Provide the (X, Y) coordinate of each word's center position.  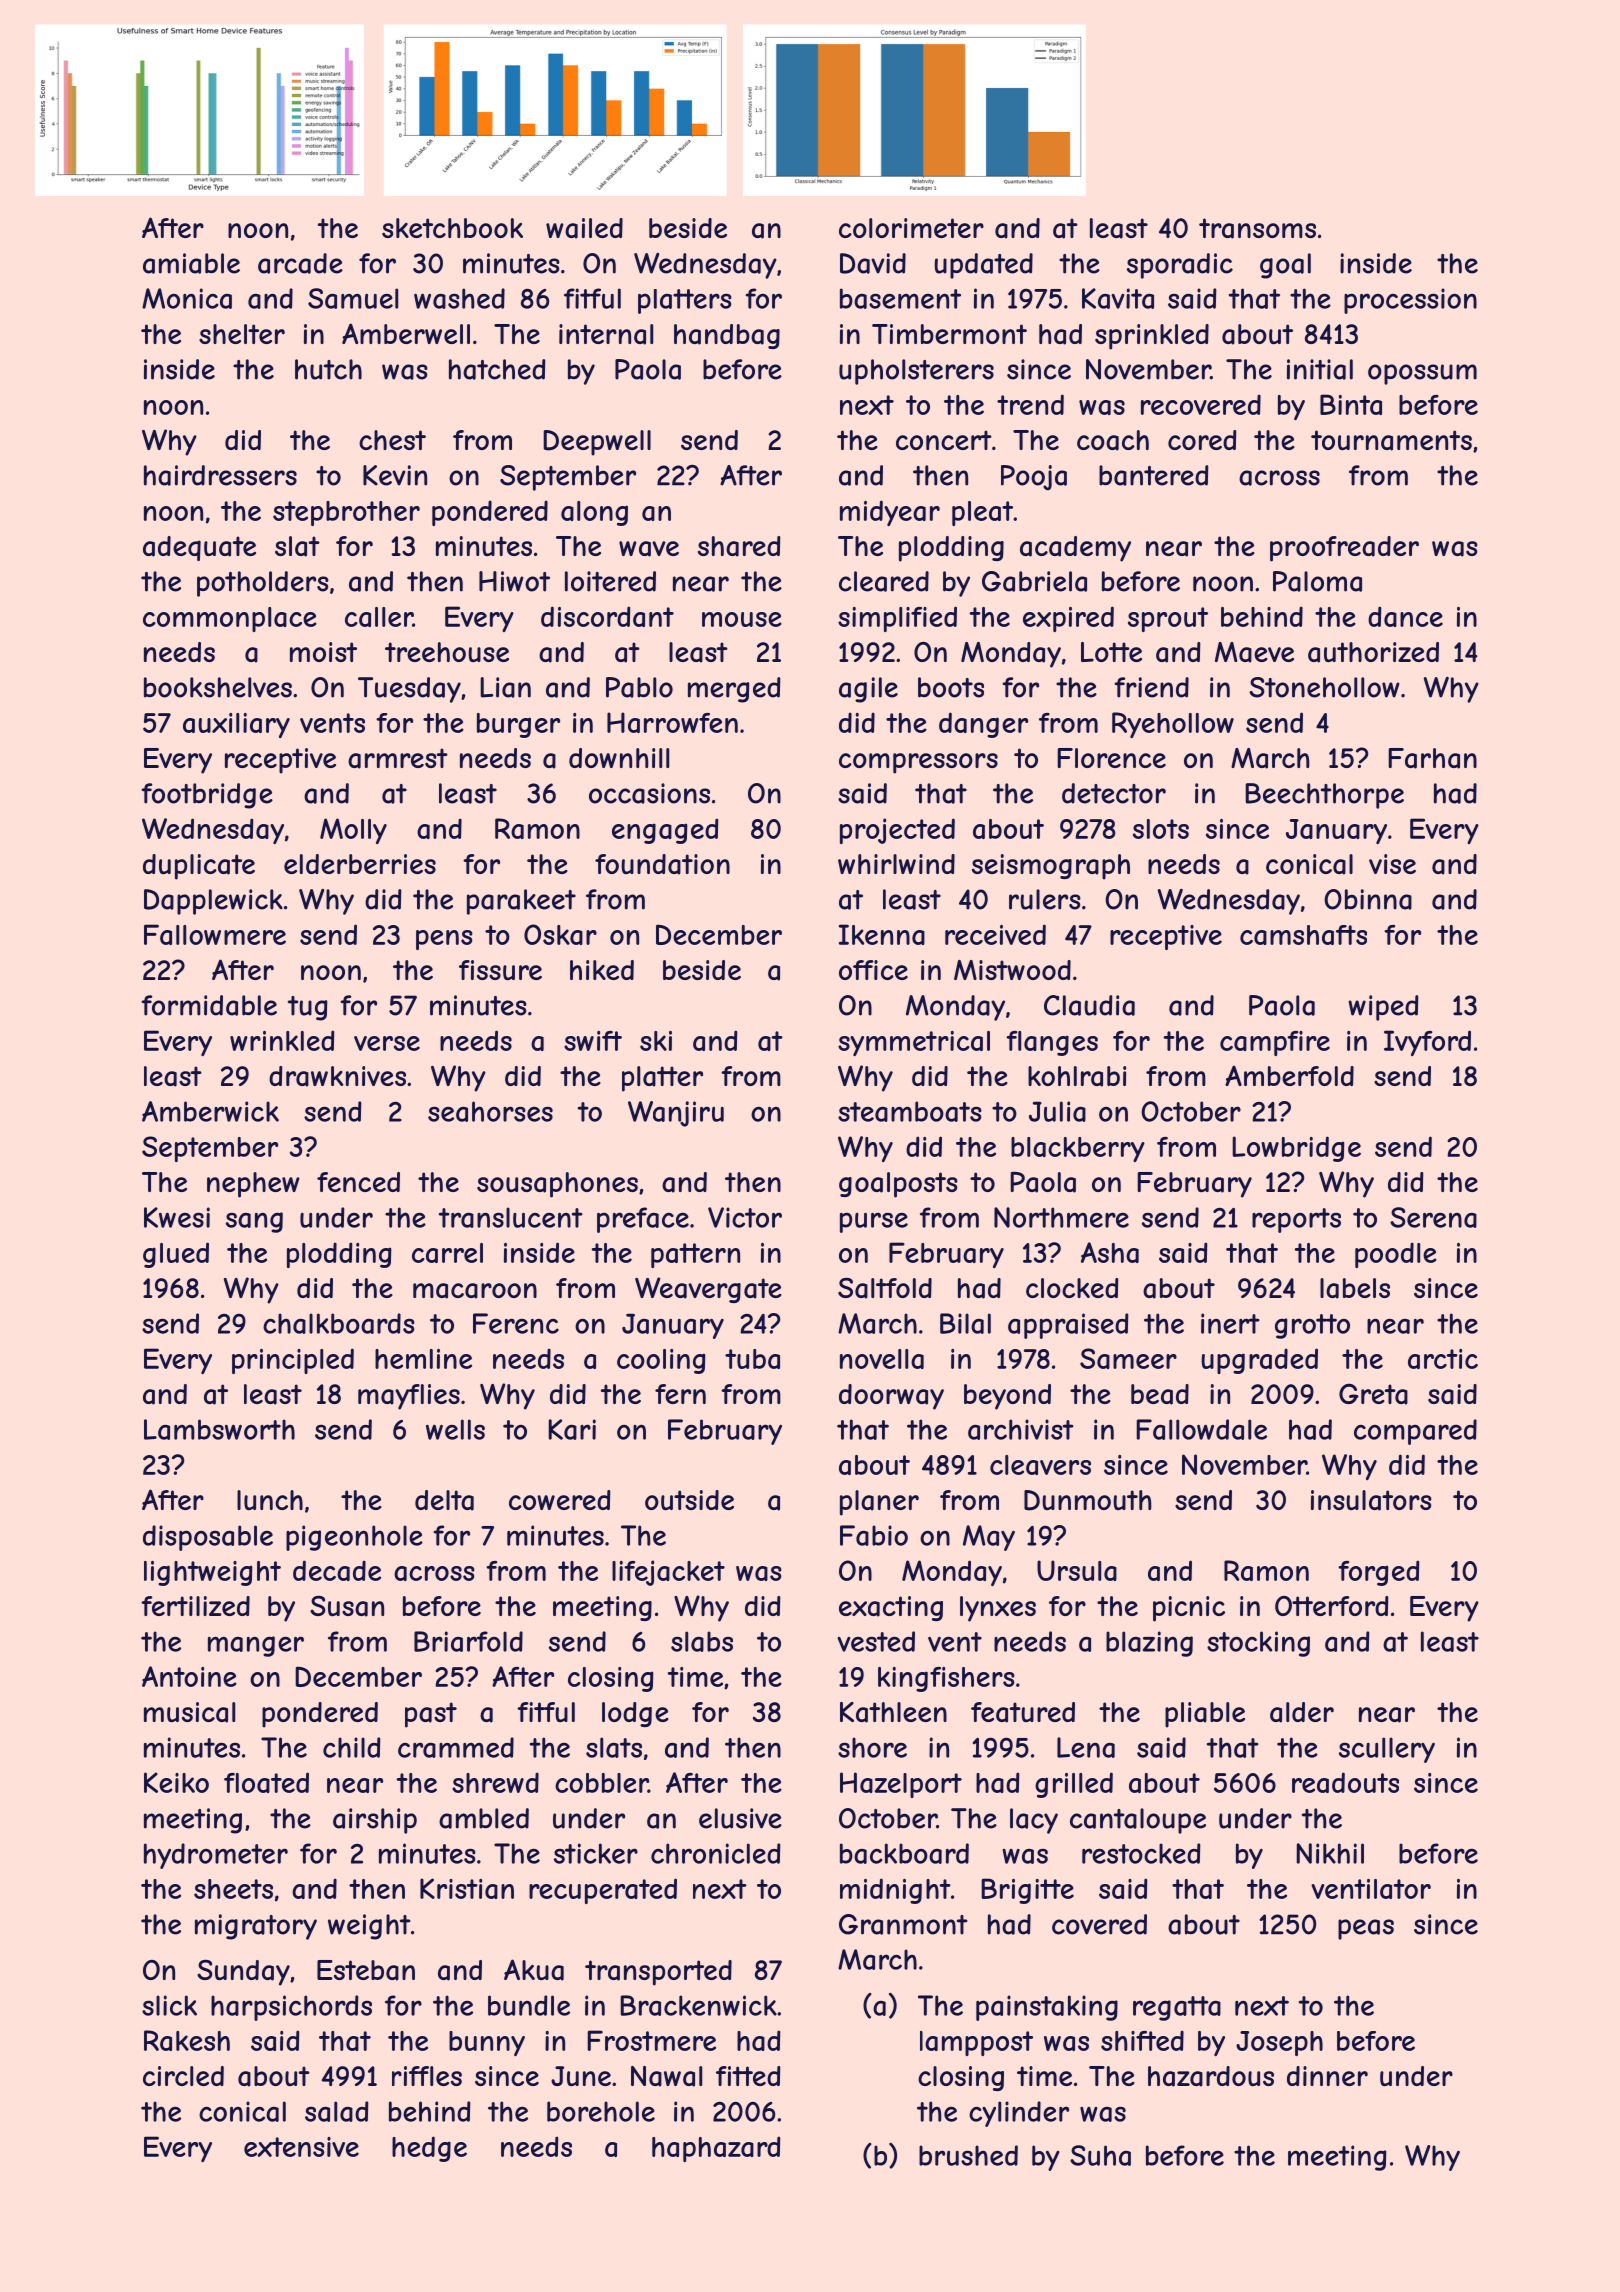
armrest (398, 758)
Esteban (366, 1970)
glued (176, 1255)
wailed (584, 228)
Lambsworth (219, 1429)
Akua (534, 1970)
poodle (1396, 1255)
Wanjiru (676, 1114)
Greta (1373, 1394)
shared (739, 546)
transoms (1257, 228)
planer (879, 1503)
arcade (300, 263)
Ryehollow (1173, 725)
